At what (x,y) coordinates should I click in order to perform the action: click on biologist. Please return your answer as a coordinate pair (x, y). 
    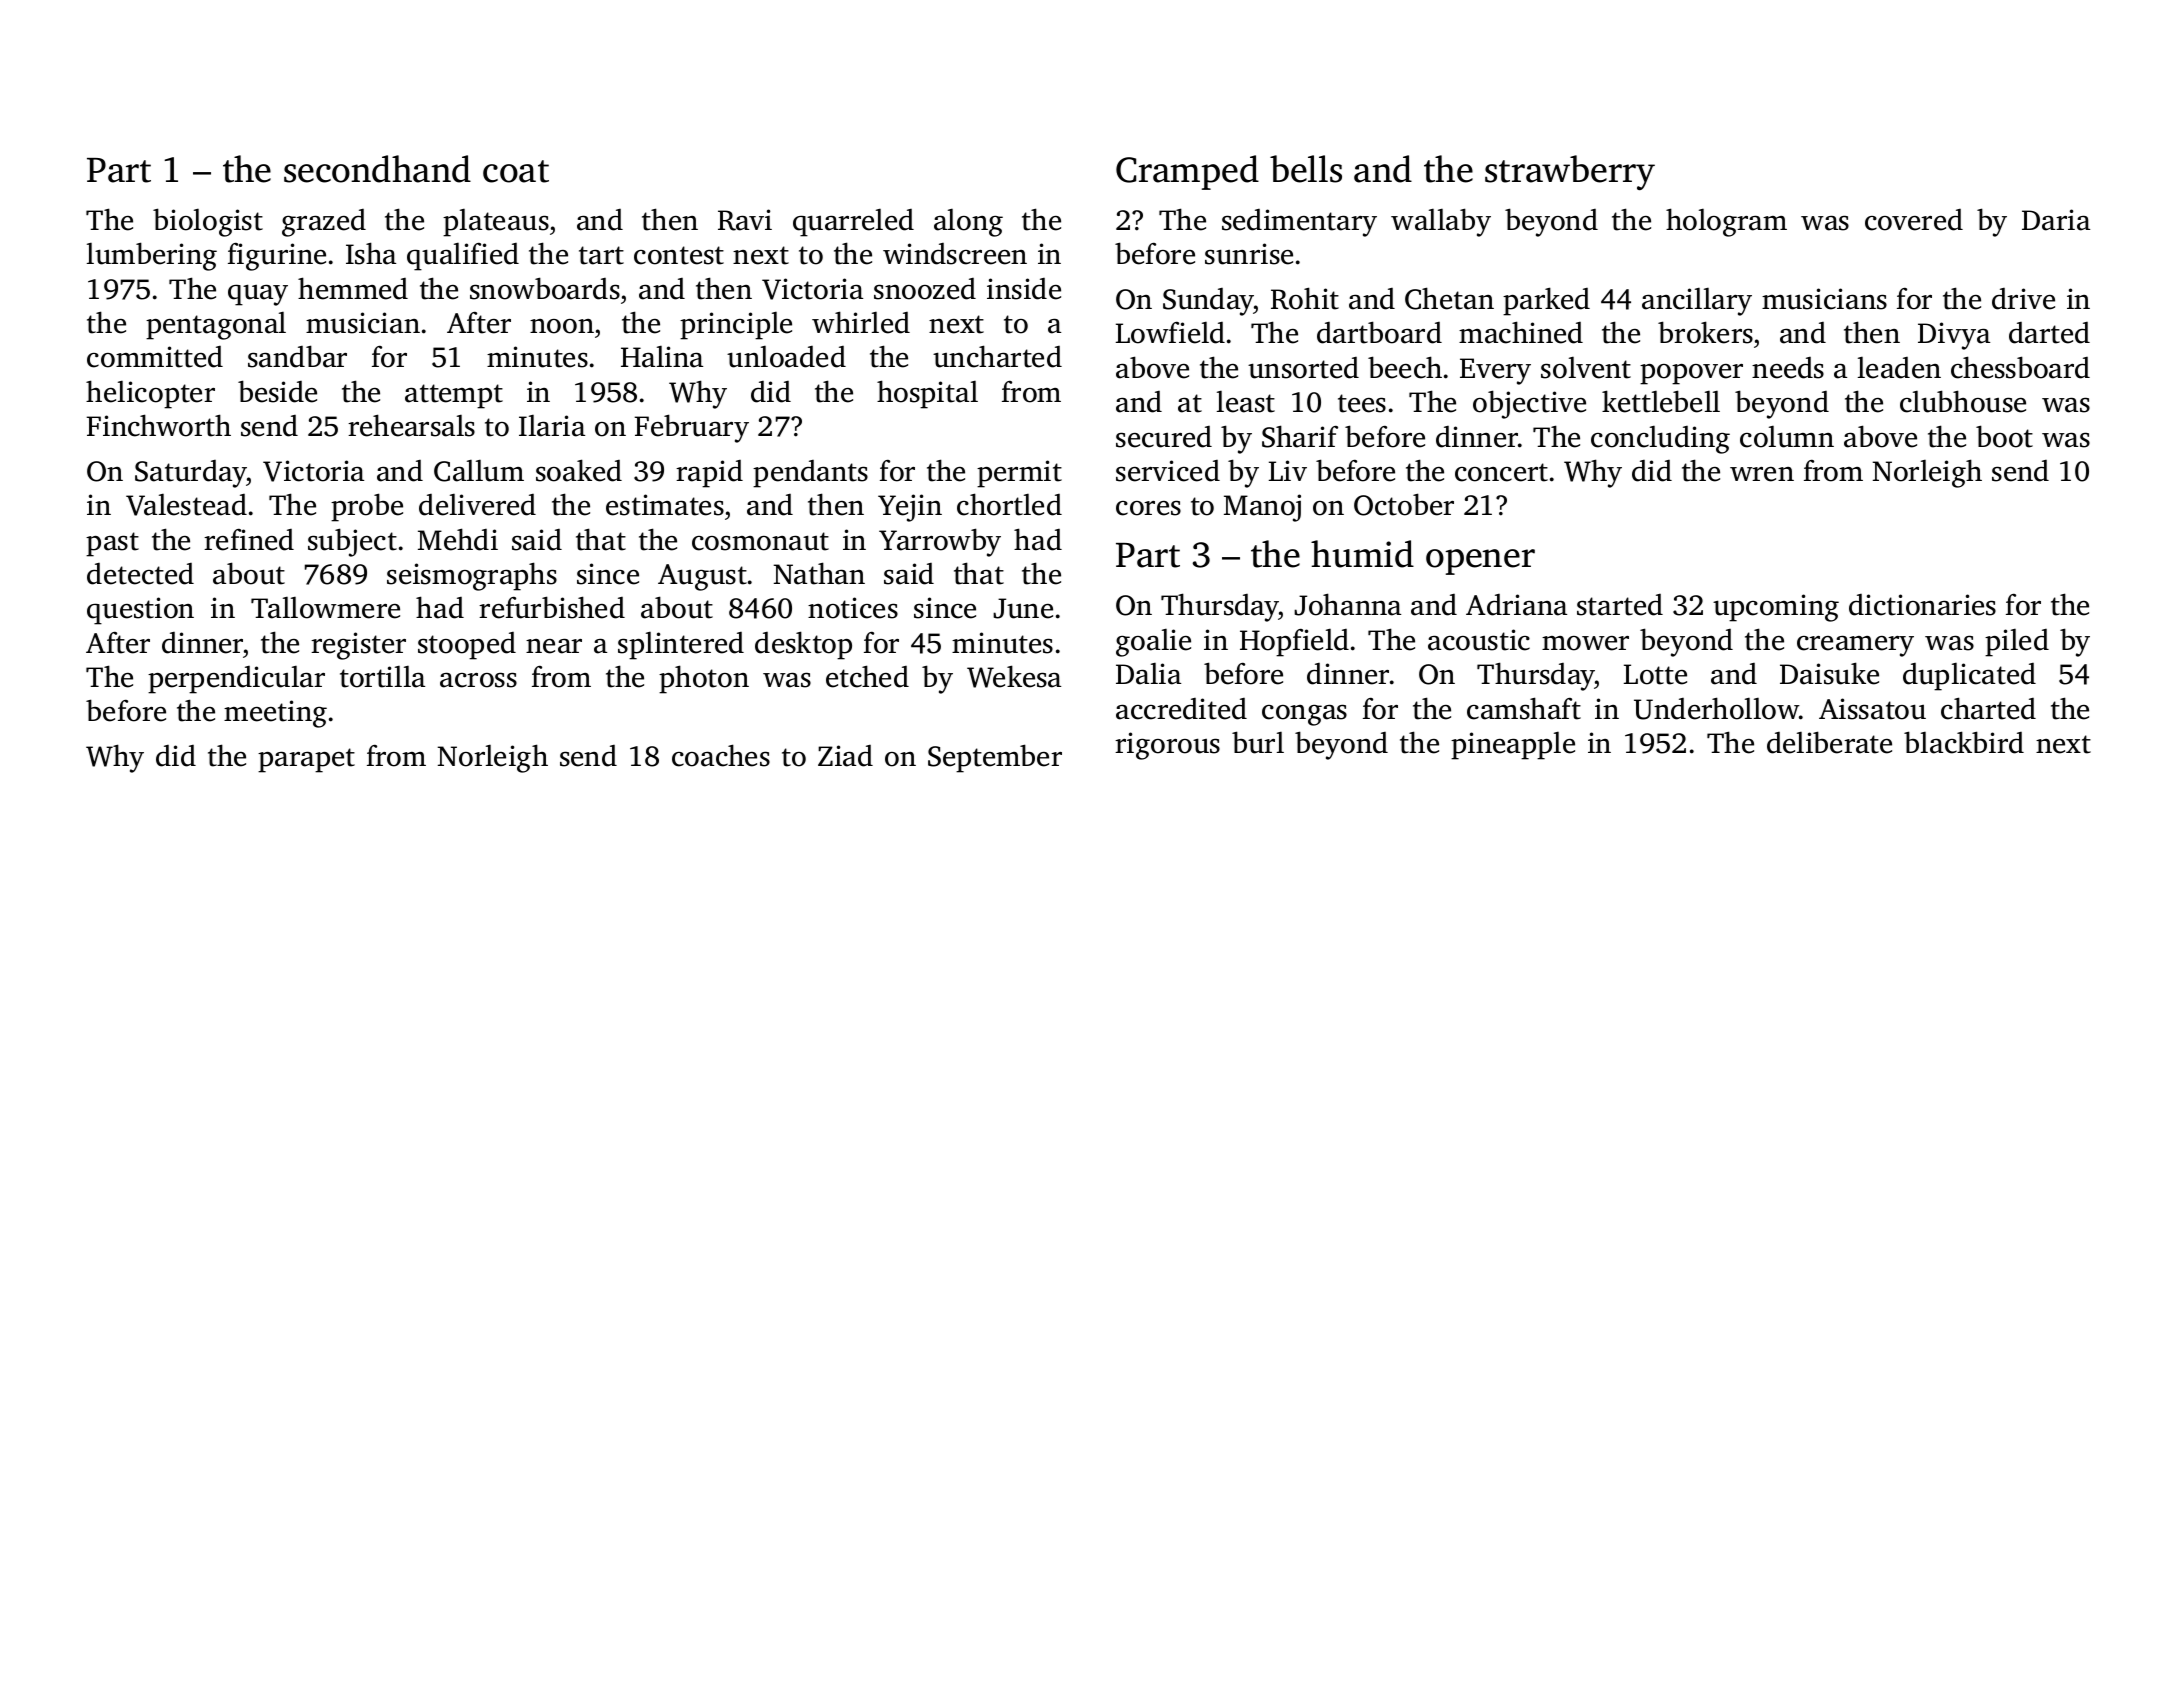
    Looking at the image, I should click on (208, 222).
